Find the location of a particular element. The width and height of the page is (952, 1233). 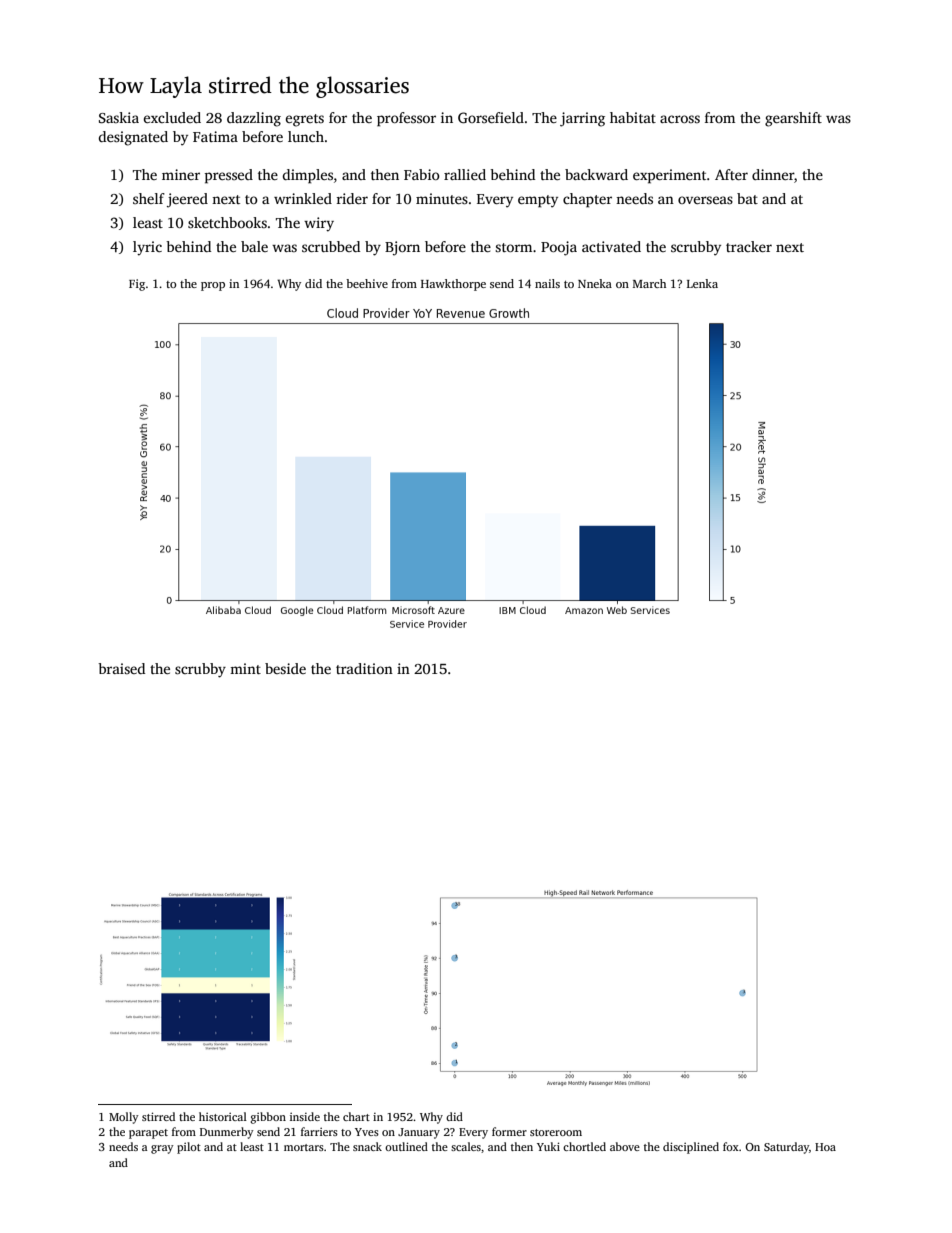

pressed is located at coordinates (229, 176).
